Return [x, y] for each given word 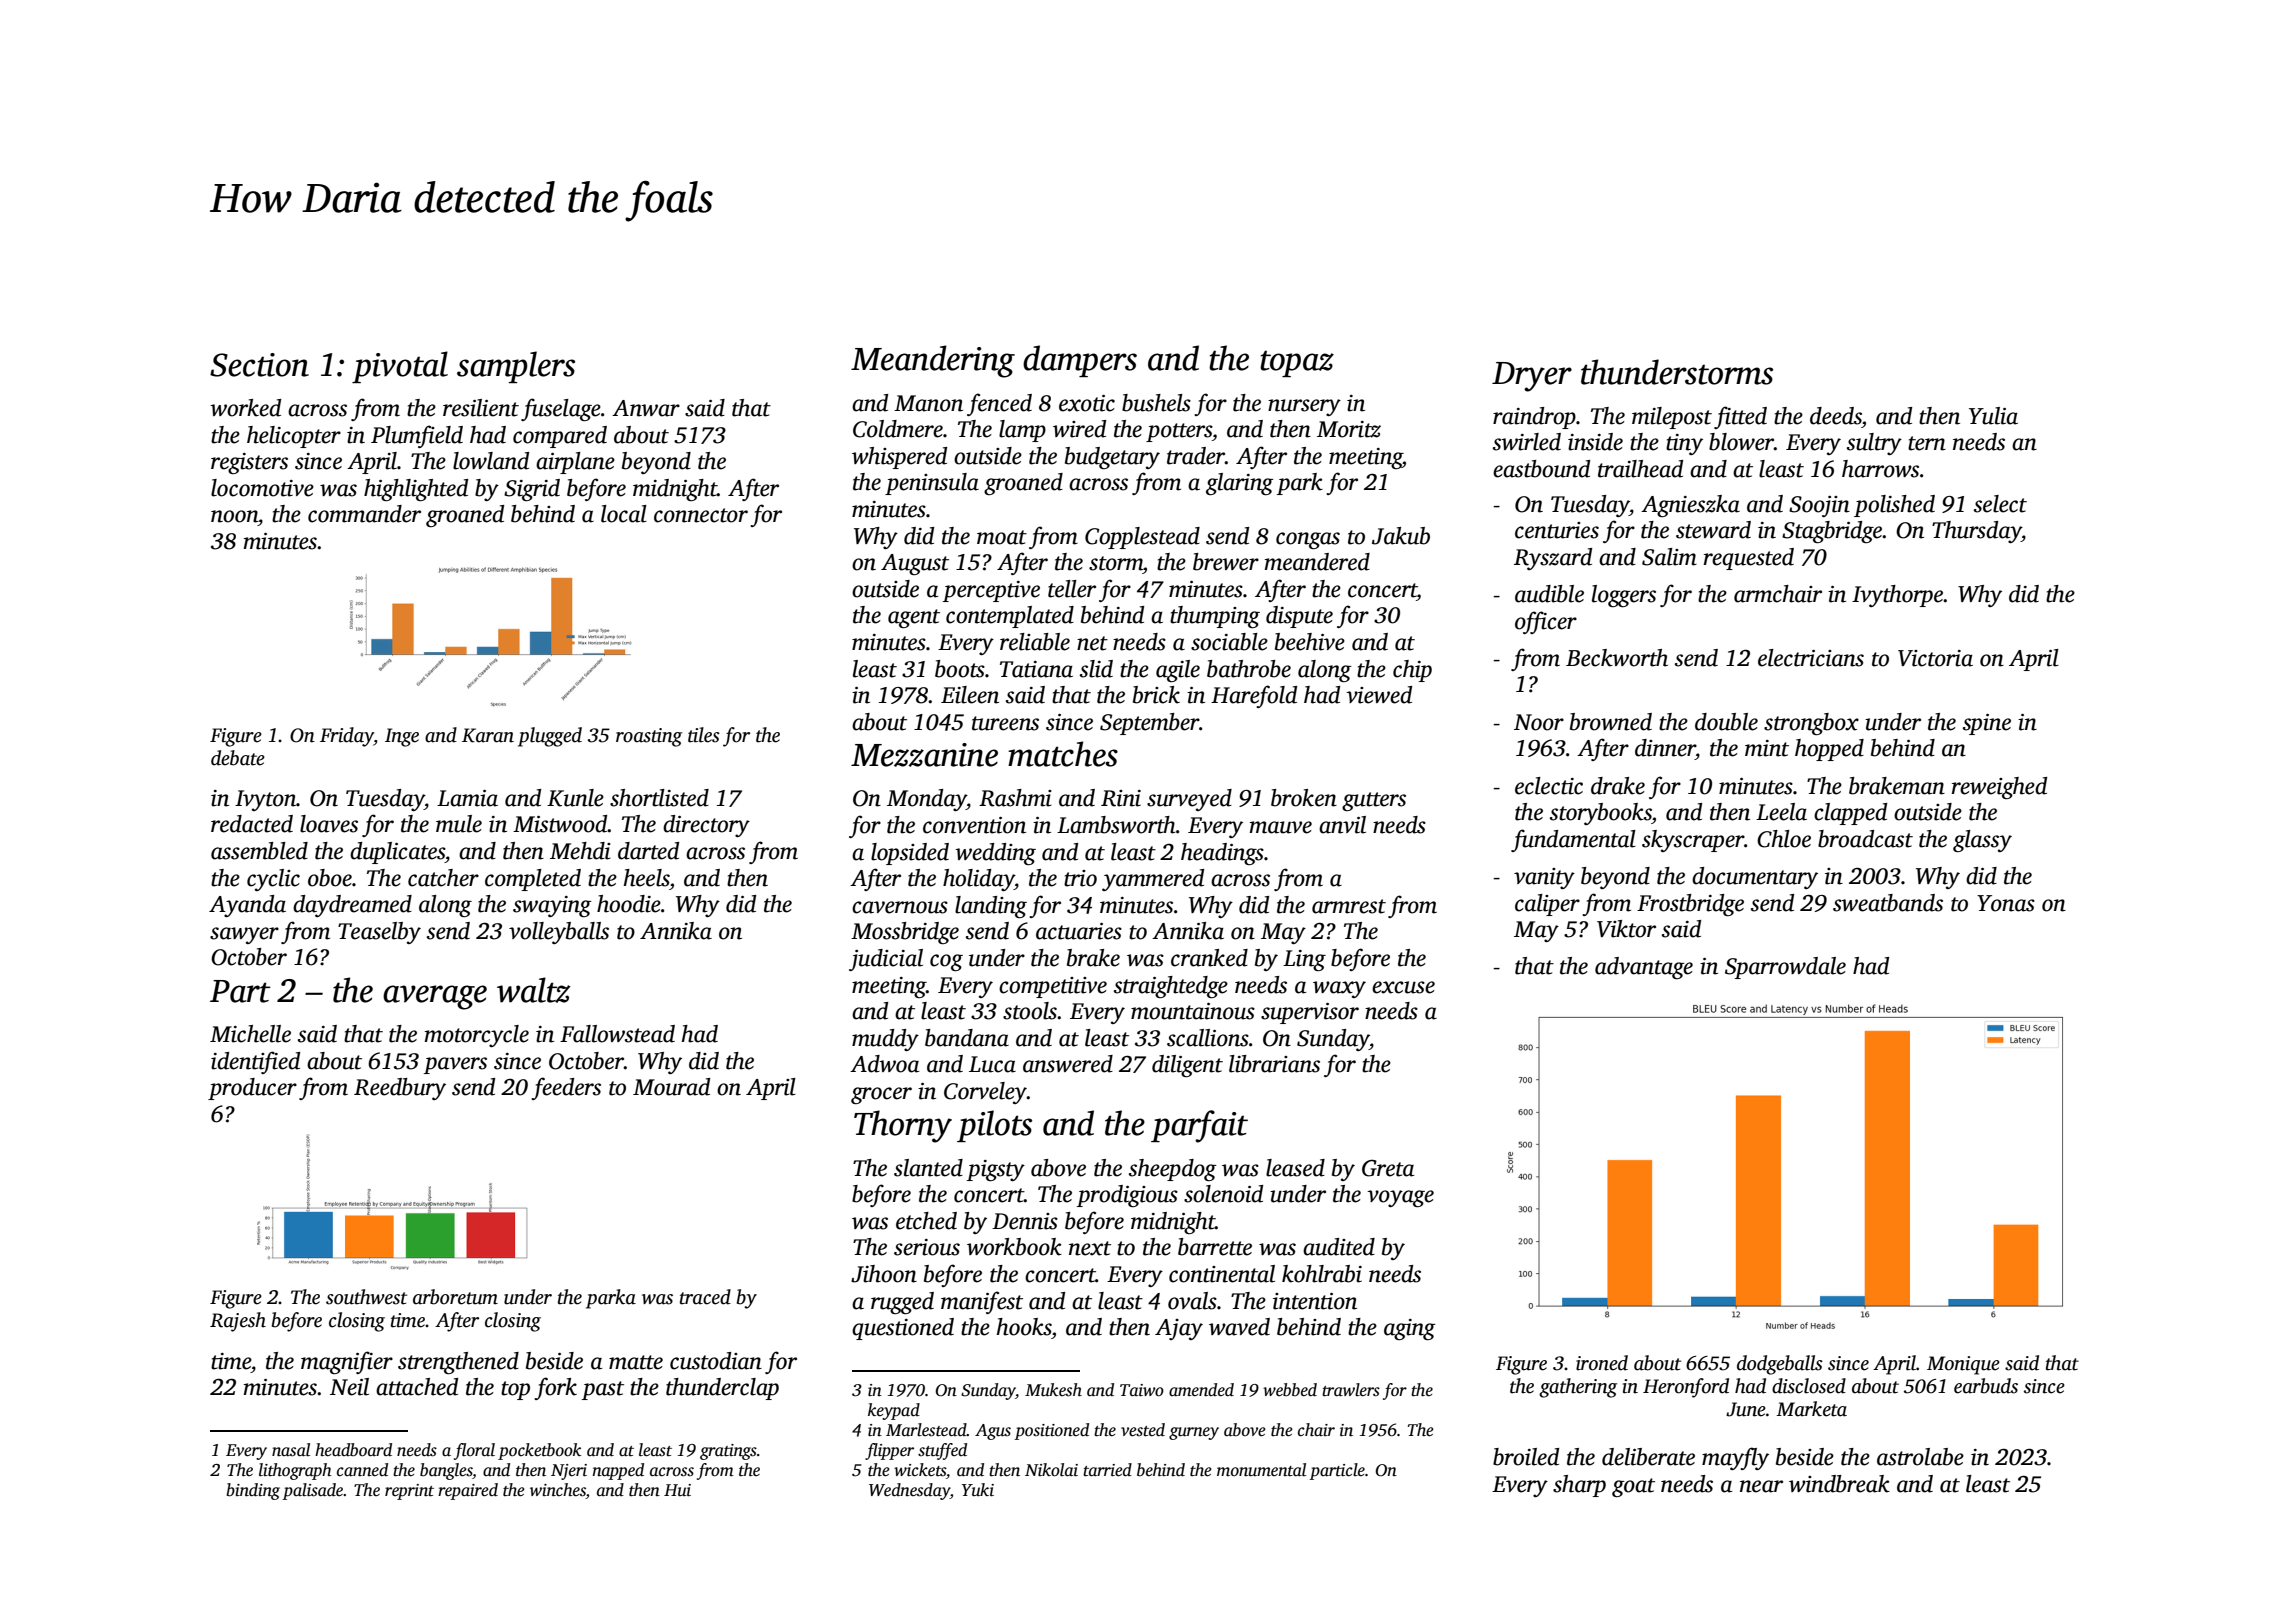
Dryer [1532, 377]
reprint [409, 1492]
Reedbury [400, 1089]
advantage [1644, 968]
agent [914, 618]
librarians [1274, 1064]
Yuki [978, 1489]
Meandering [933, 361]
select [2000, 504]
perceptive [991, 591]
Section [259, 365]
